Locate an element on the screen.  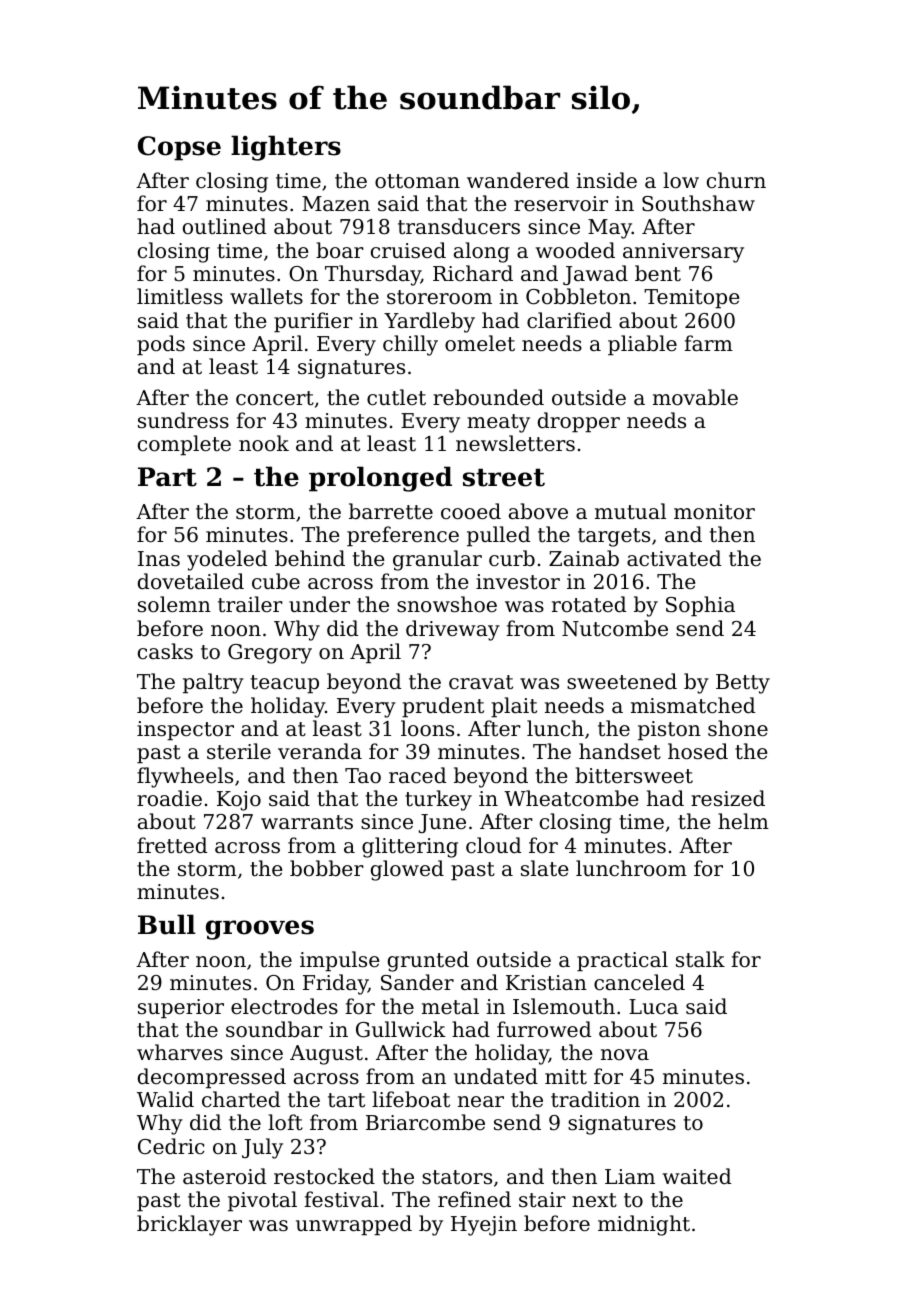
Kojo is located at coordinates (239, 801).
